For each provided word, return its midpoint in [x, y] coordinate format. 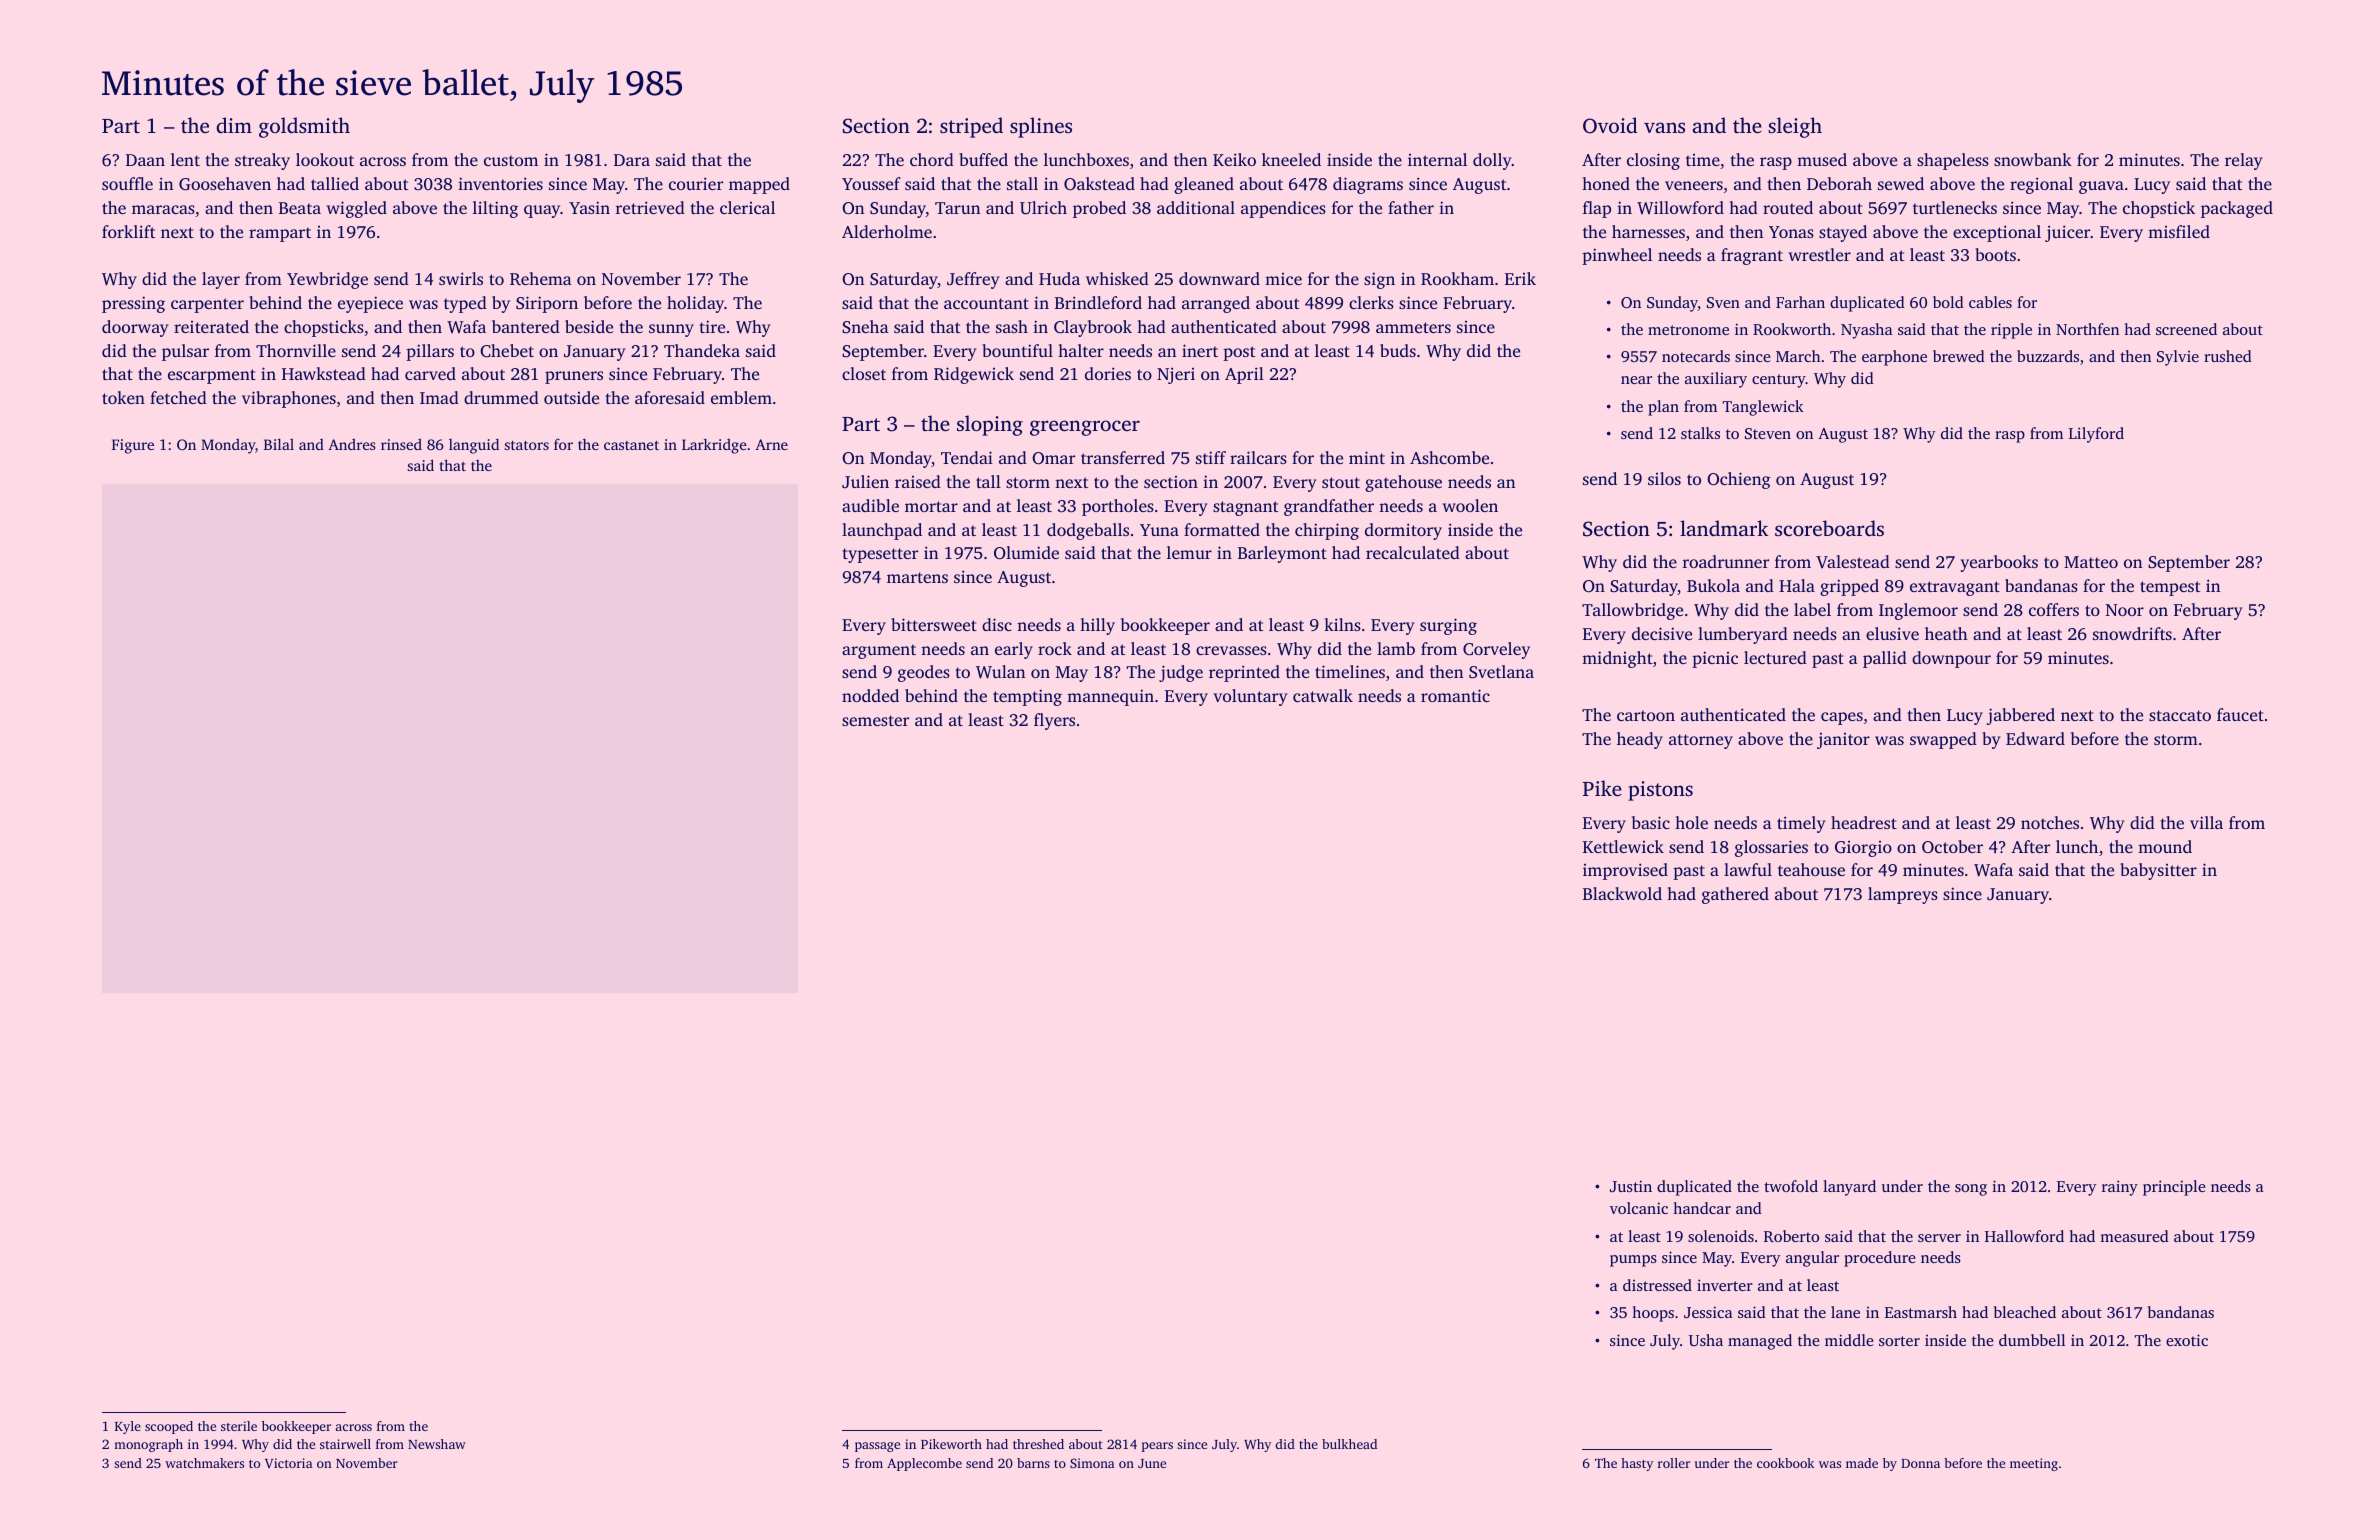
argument [879, 651]
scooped [169, 1427]
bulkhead [1349, 1444]
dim [234, 125]
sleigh [1795, 127]
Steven [1768, 433]
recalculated [1413, 552]
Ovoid [1610, 125]
